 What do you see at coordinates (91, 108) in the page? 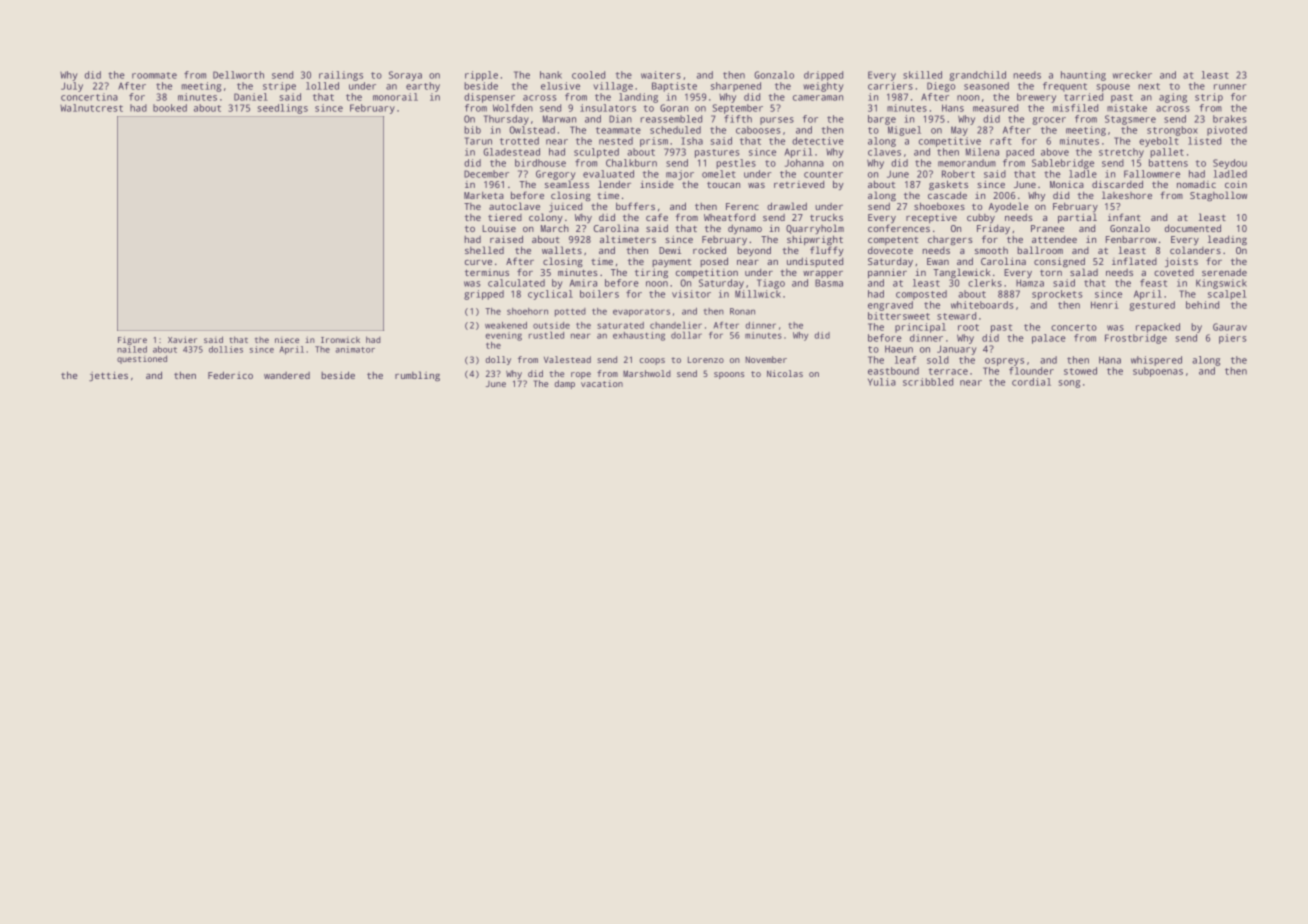
I see `Walnutcrest` at bounding box center [91, 108].
